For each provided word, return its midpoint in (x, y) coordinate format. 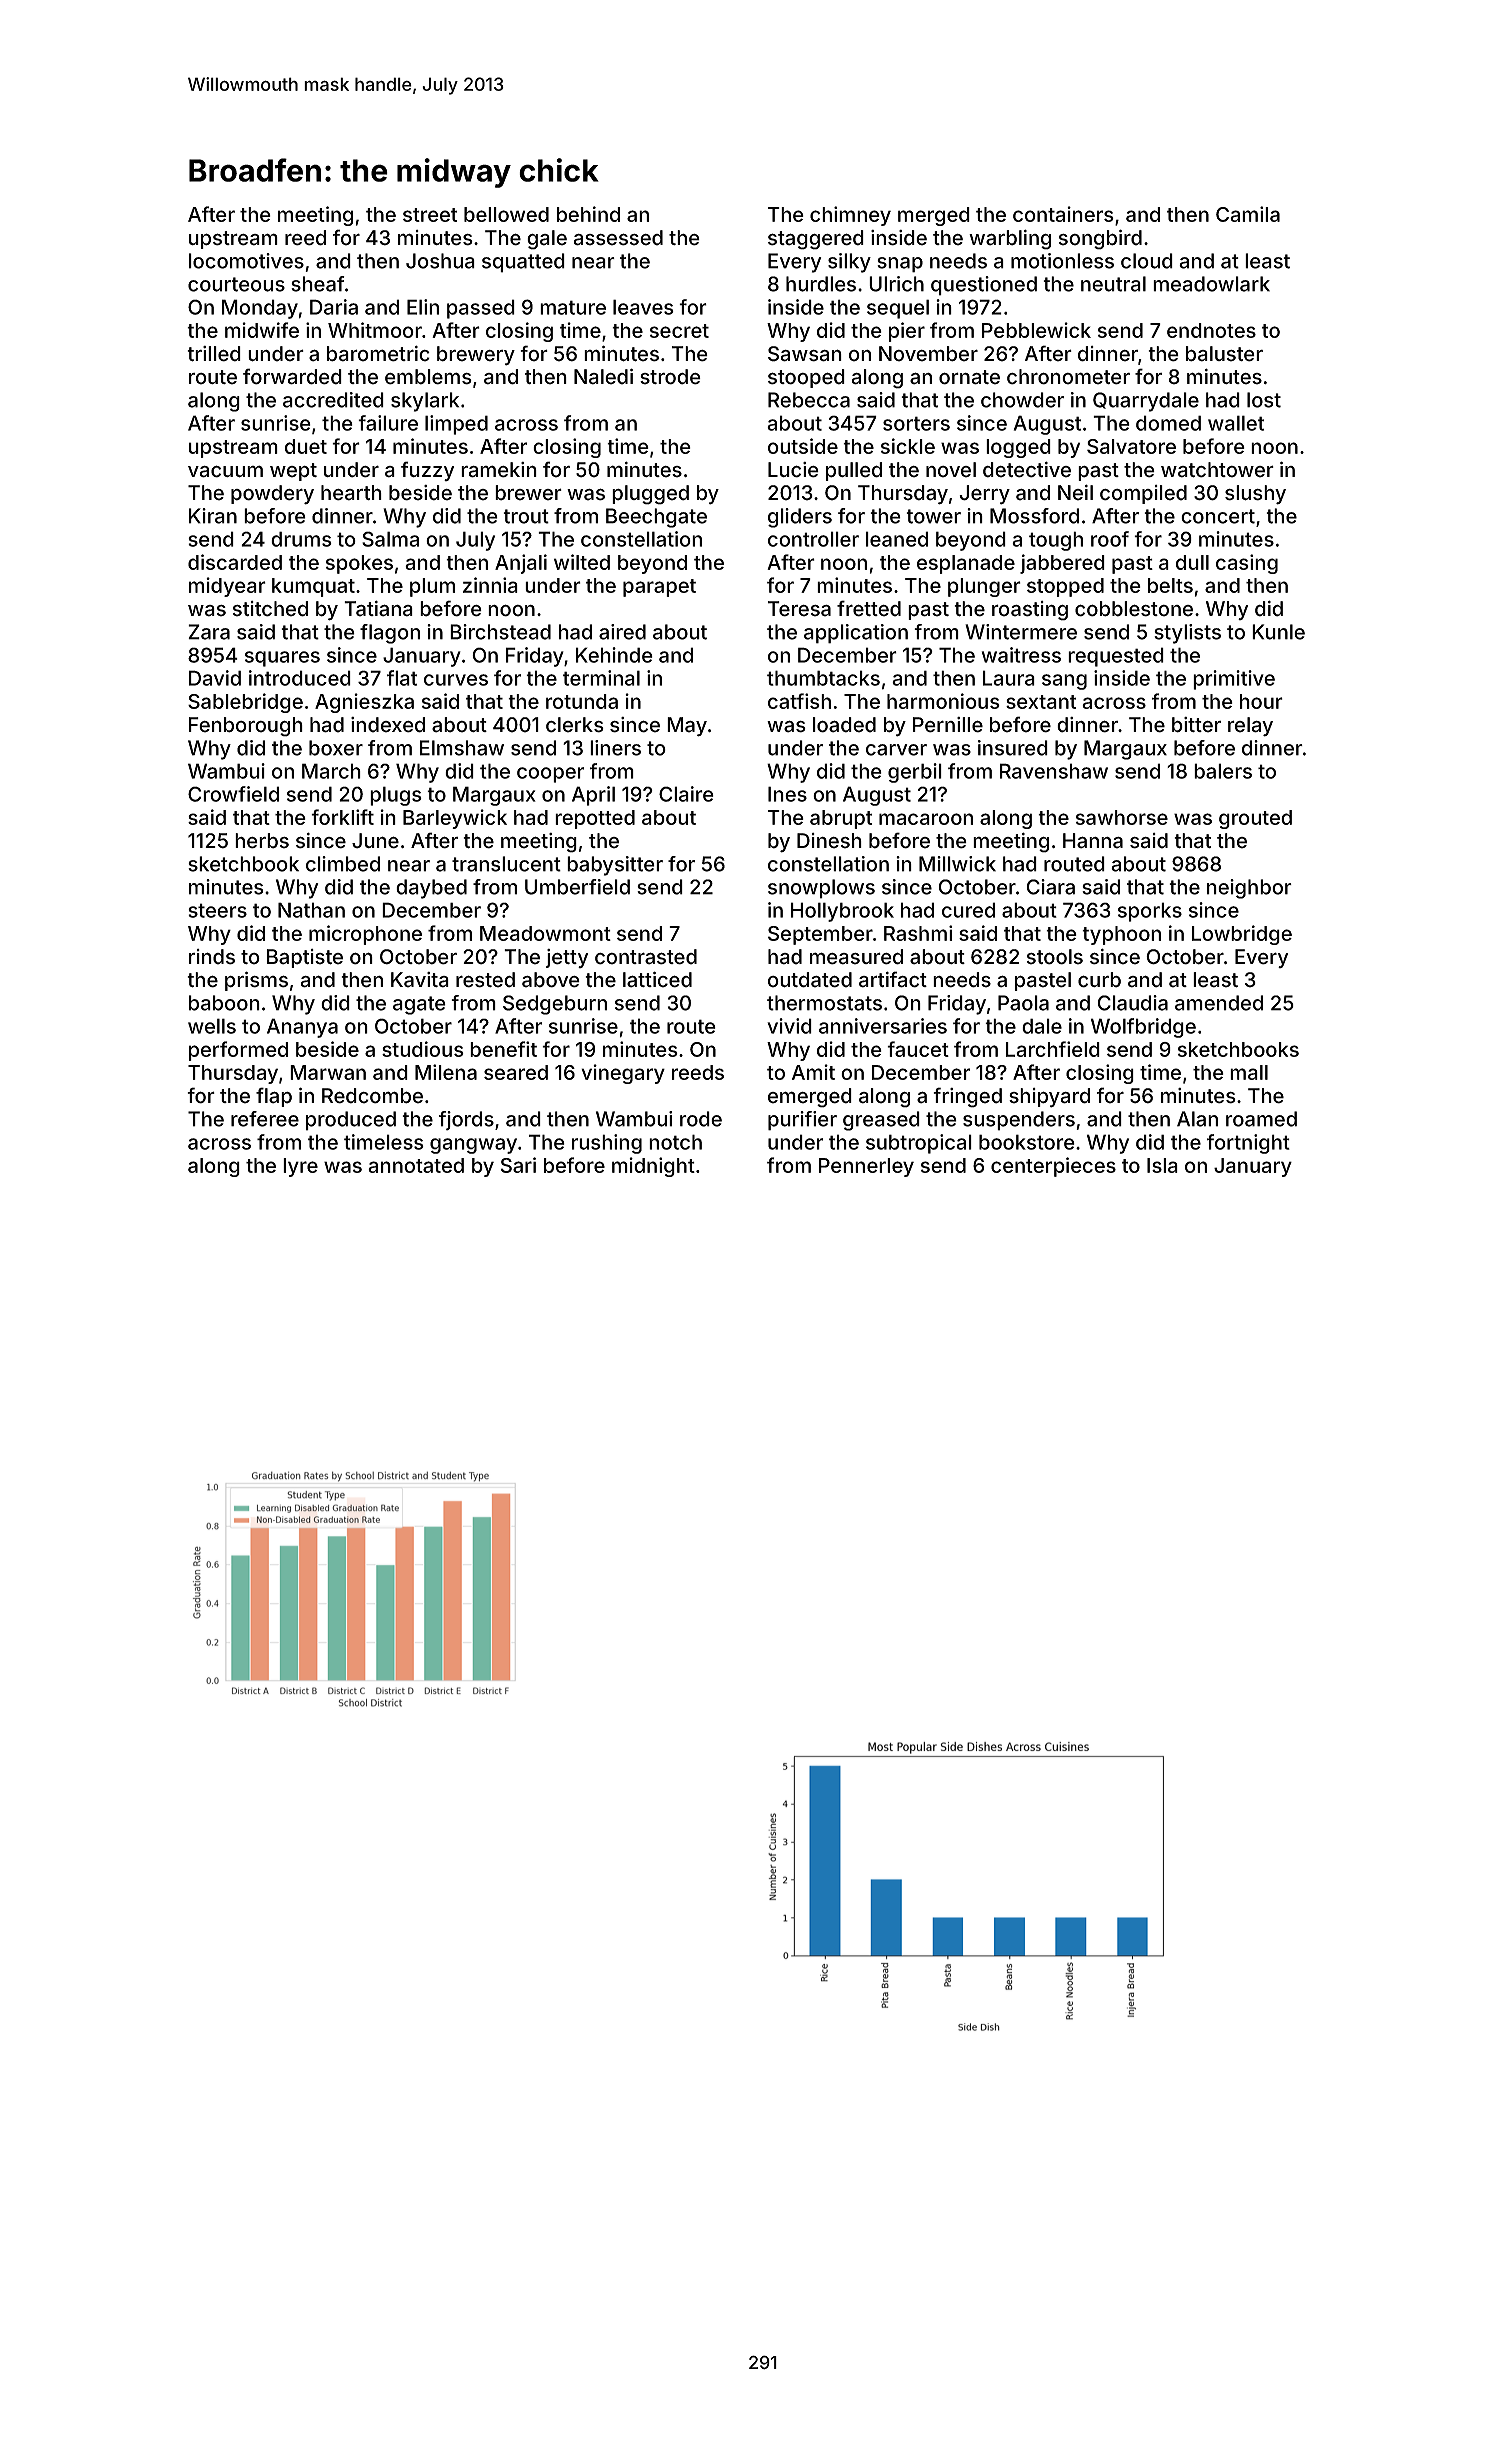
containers (1063, 214)
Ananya (302, 1028)
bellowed (506, 214)
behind (588, 214)
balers (1223, 771)
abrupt (841, 819)
